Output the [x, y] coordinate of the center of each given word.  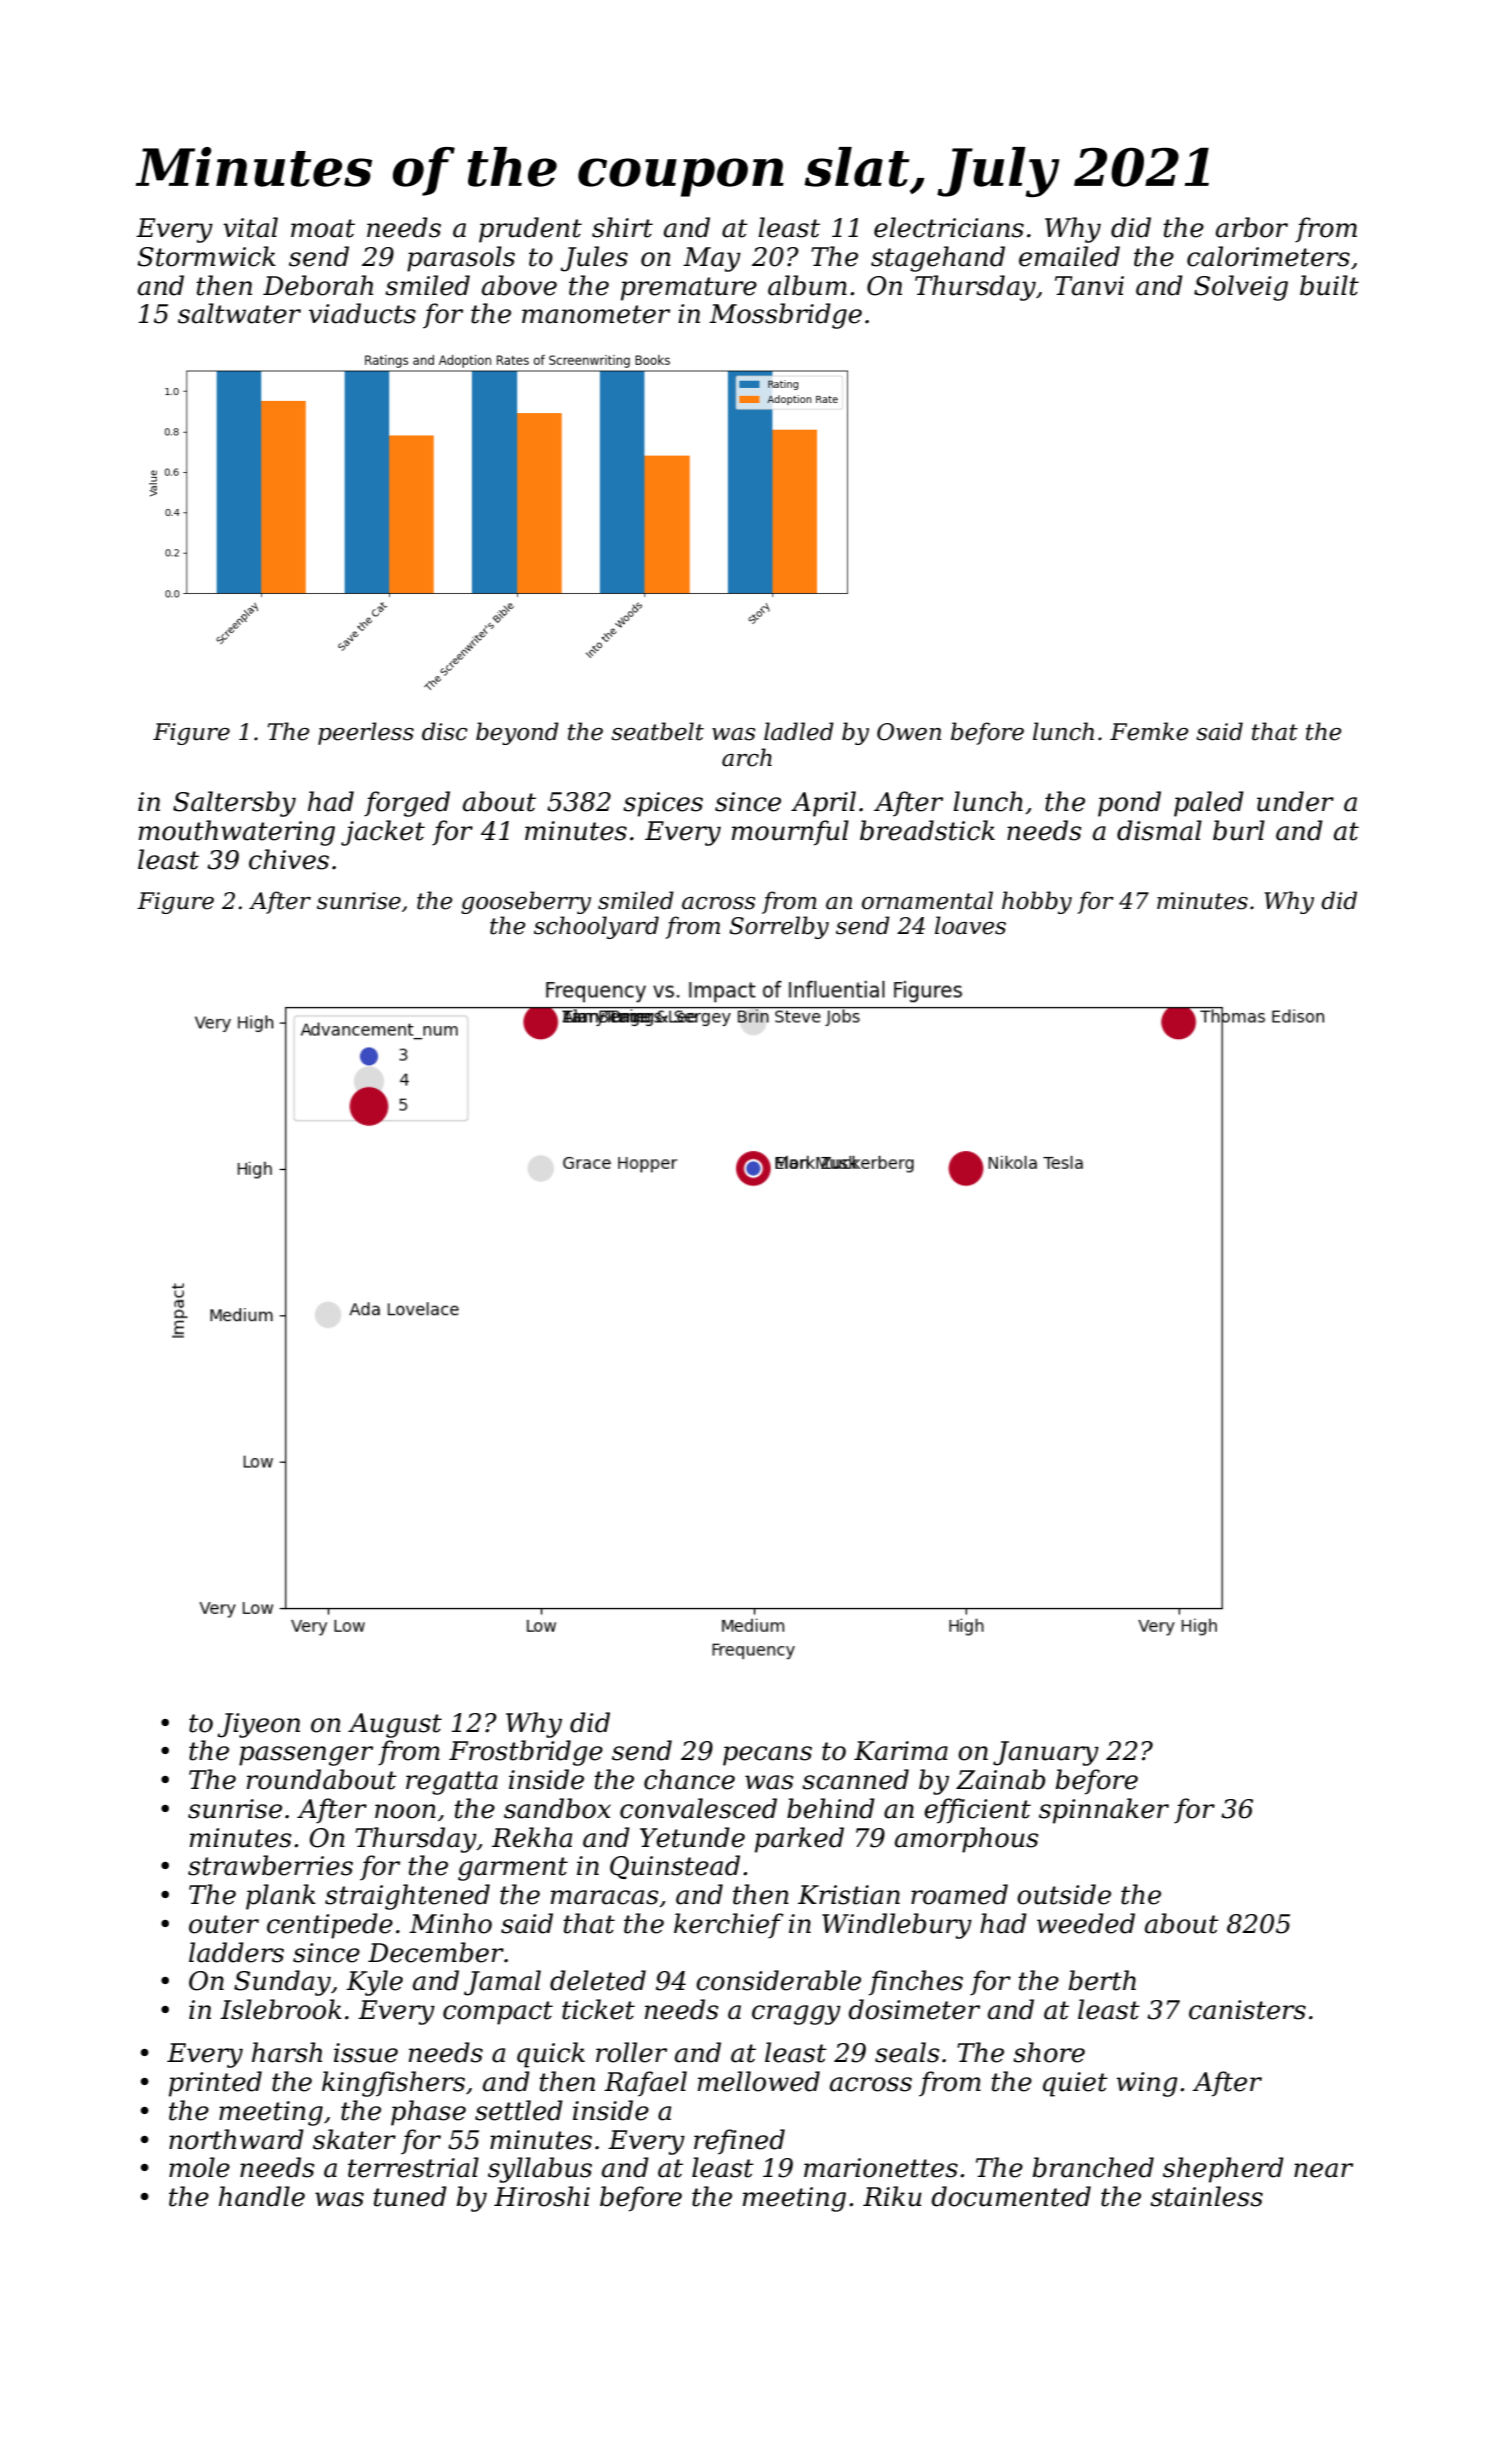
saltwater [239, 313]
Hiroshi [542, 2196]
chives [289, 859]
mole [199, 2167]
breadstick [927, 830]
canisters [1247, 2010]
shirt [622, 227]
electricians [949, 227]
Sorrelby [779, 927]
